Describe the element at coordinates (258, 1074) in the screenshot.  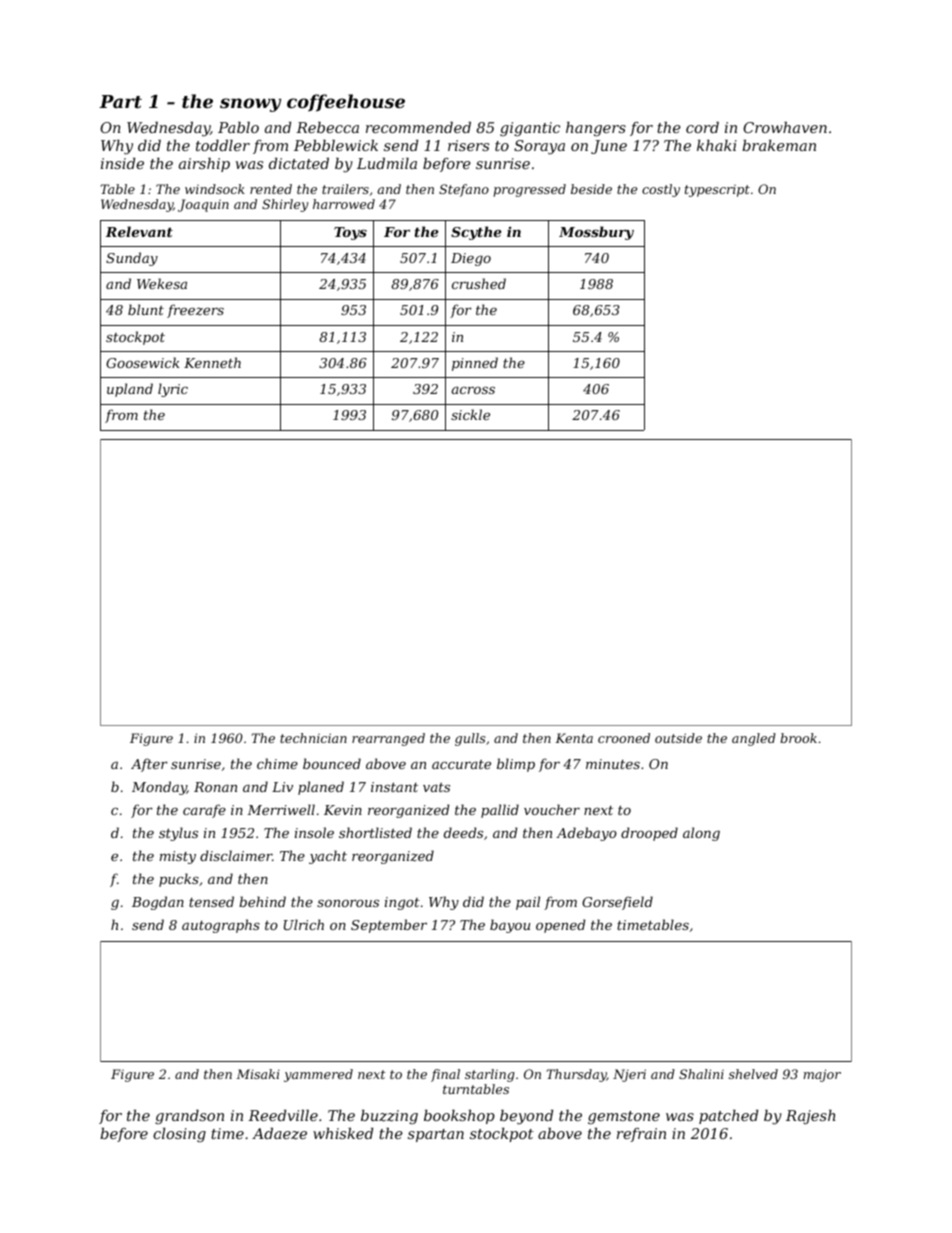
I see `Misaki` at that location.
